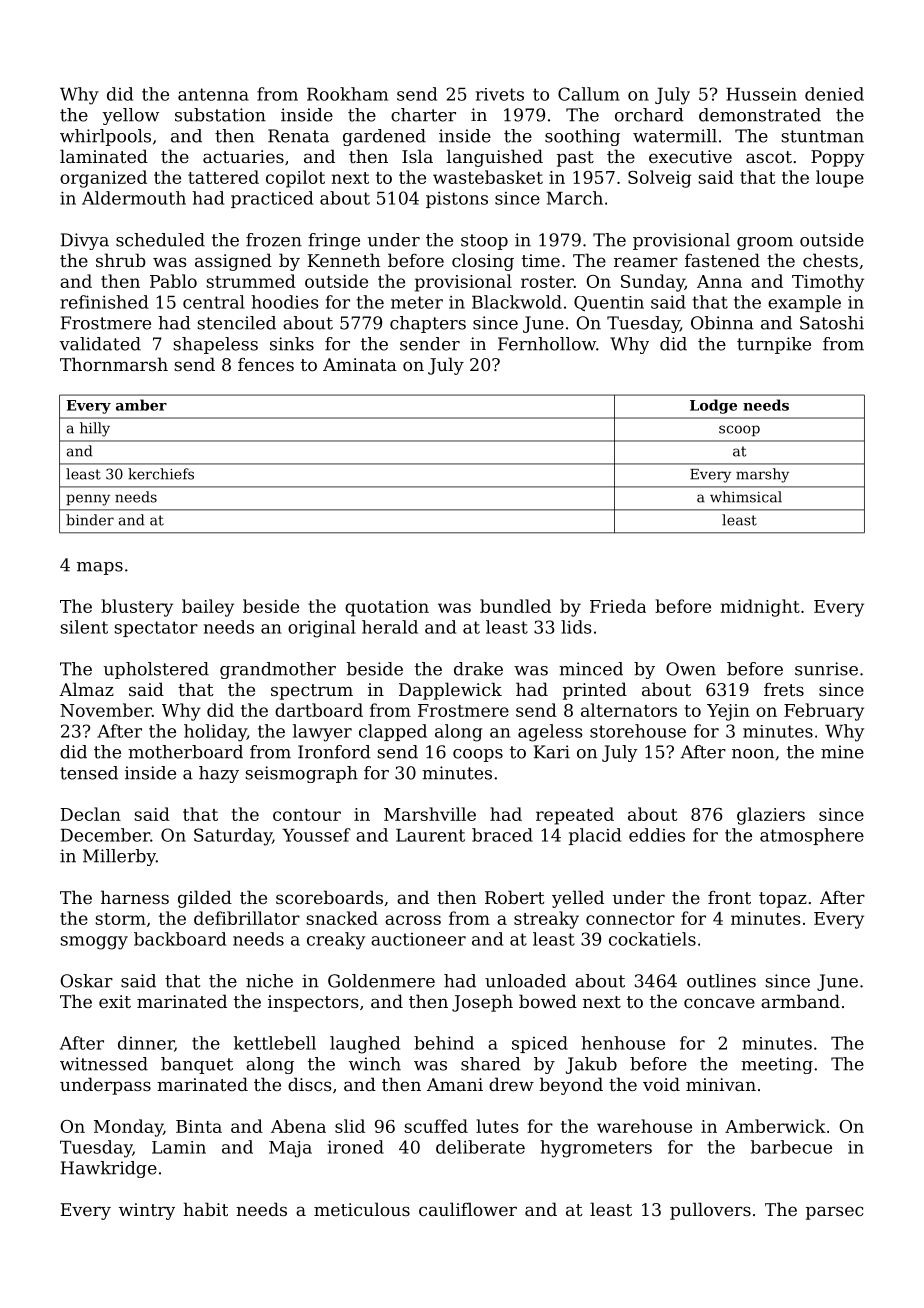 The width and height of the screenshot is (924, 1308). I want to click on Blackwold, so click(517, 302).
